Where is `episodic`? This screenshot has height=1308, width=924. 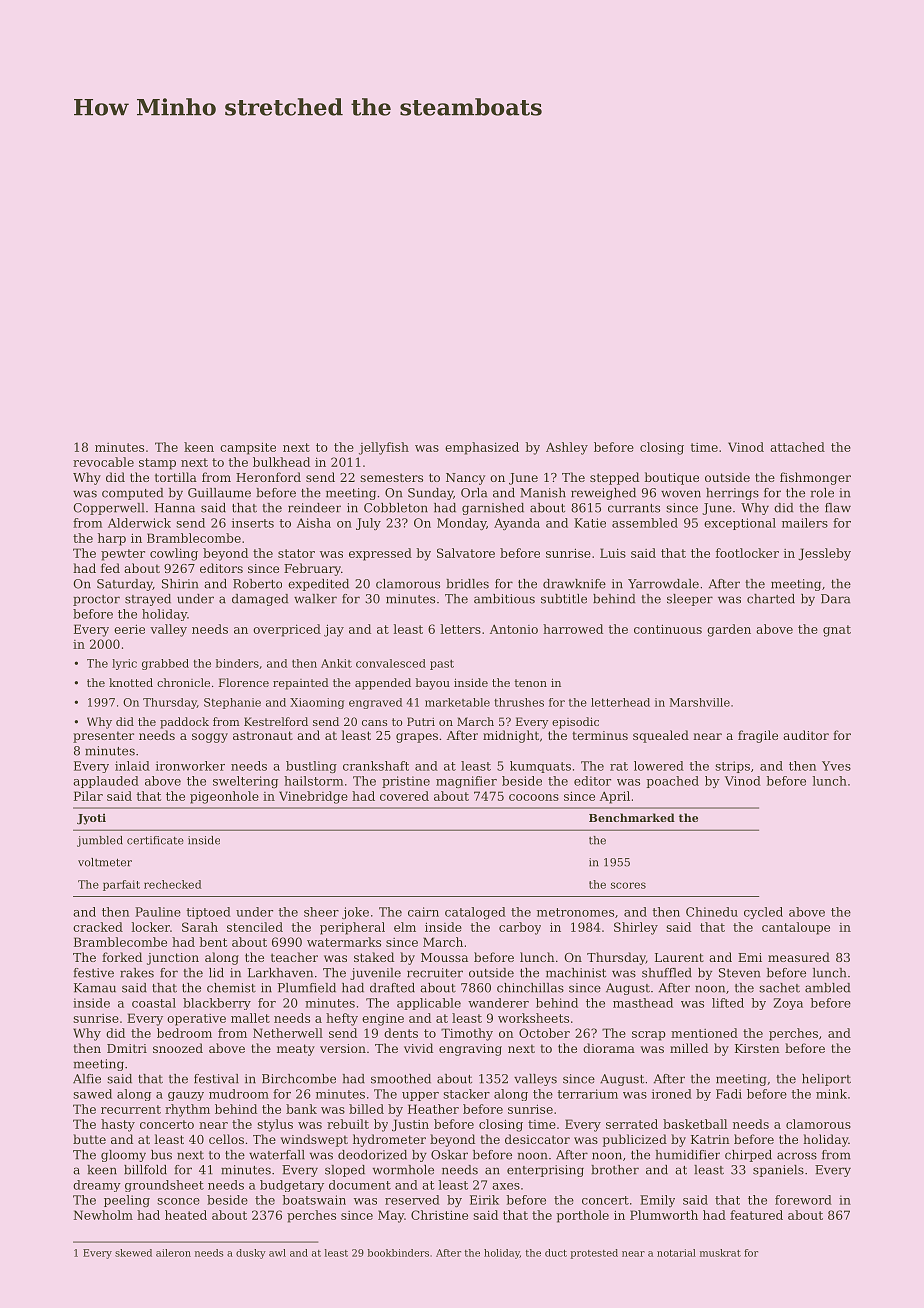 episodic is located at coordinates (575, 723).
